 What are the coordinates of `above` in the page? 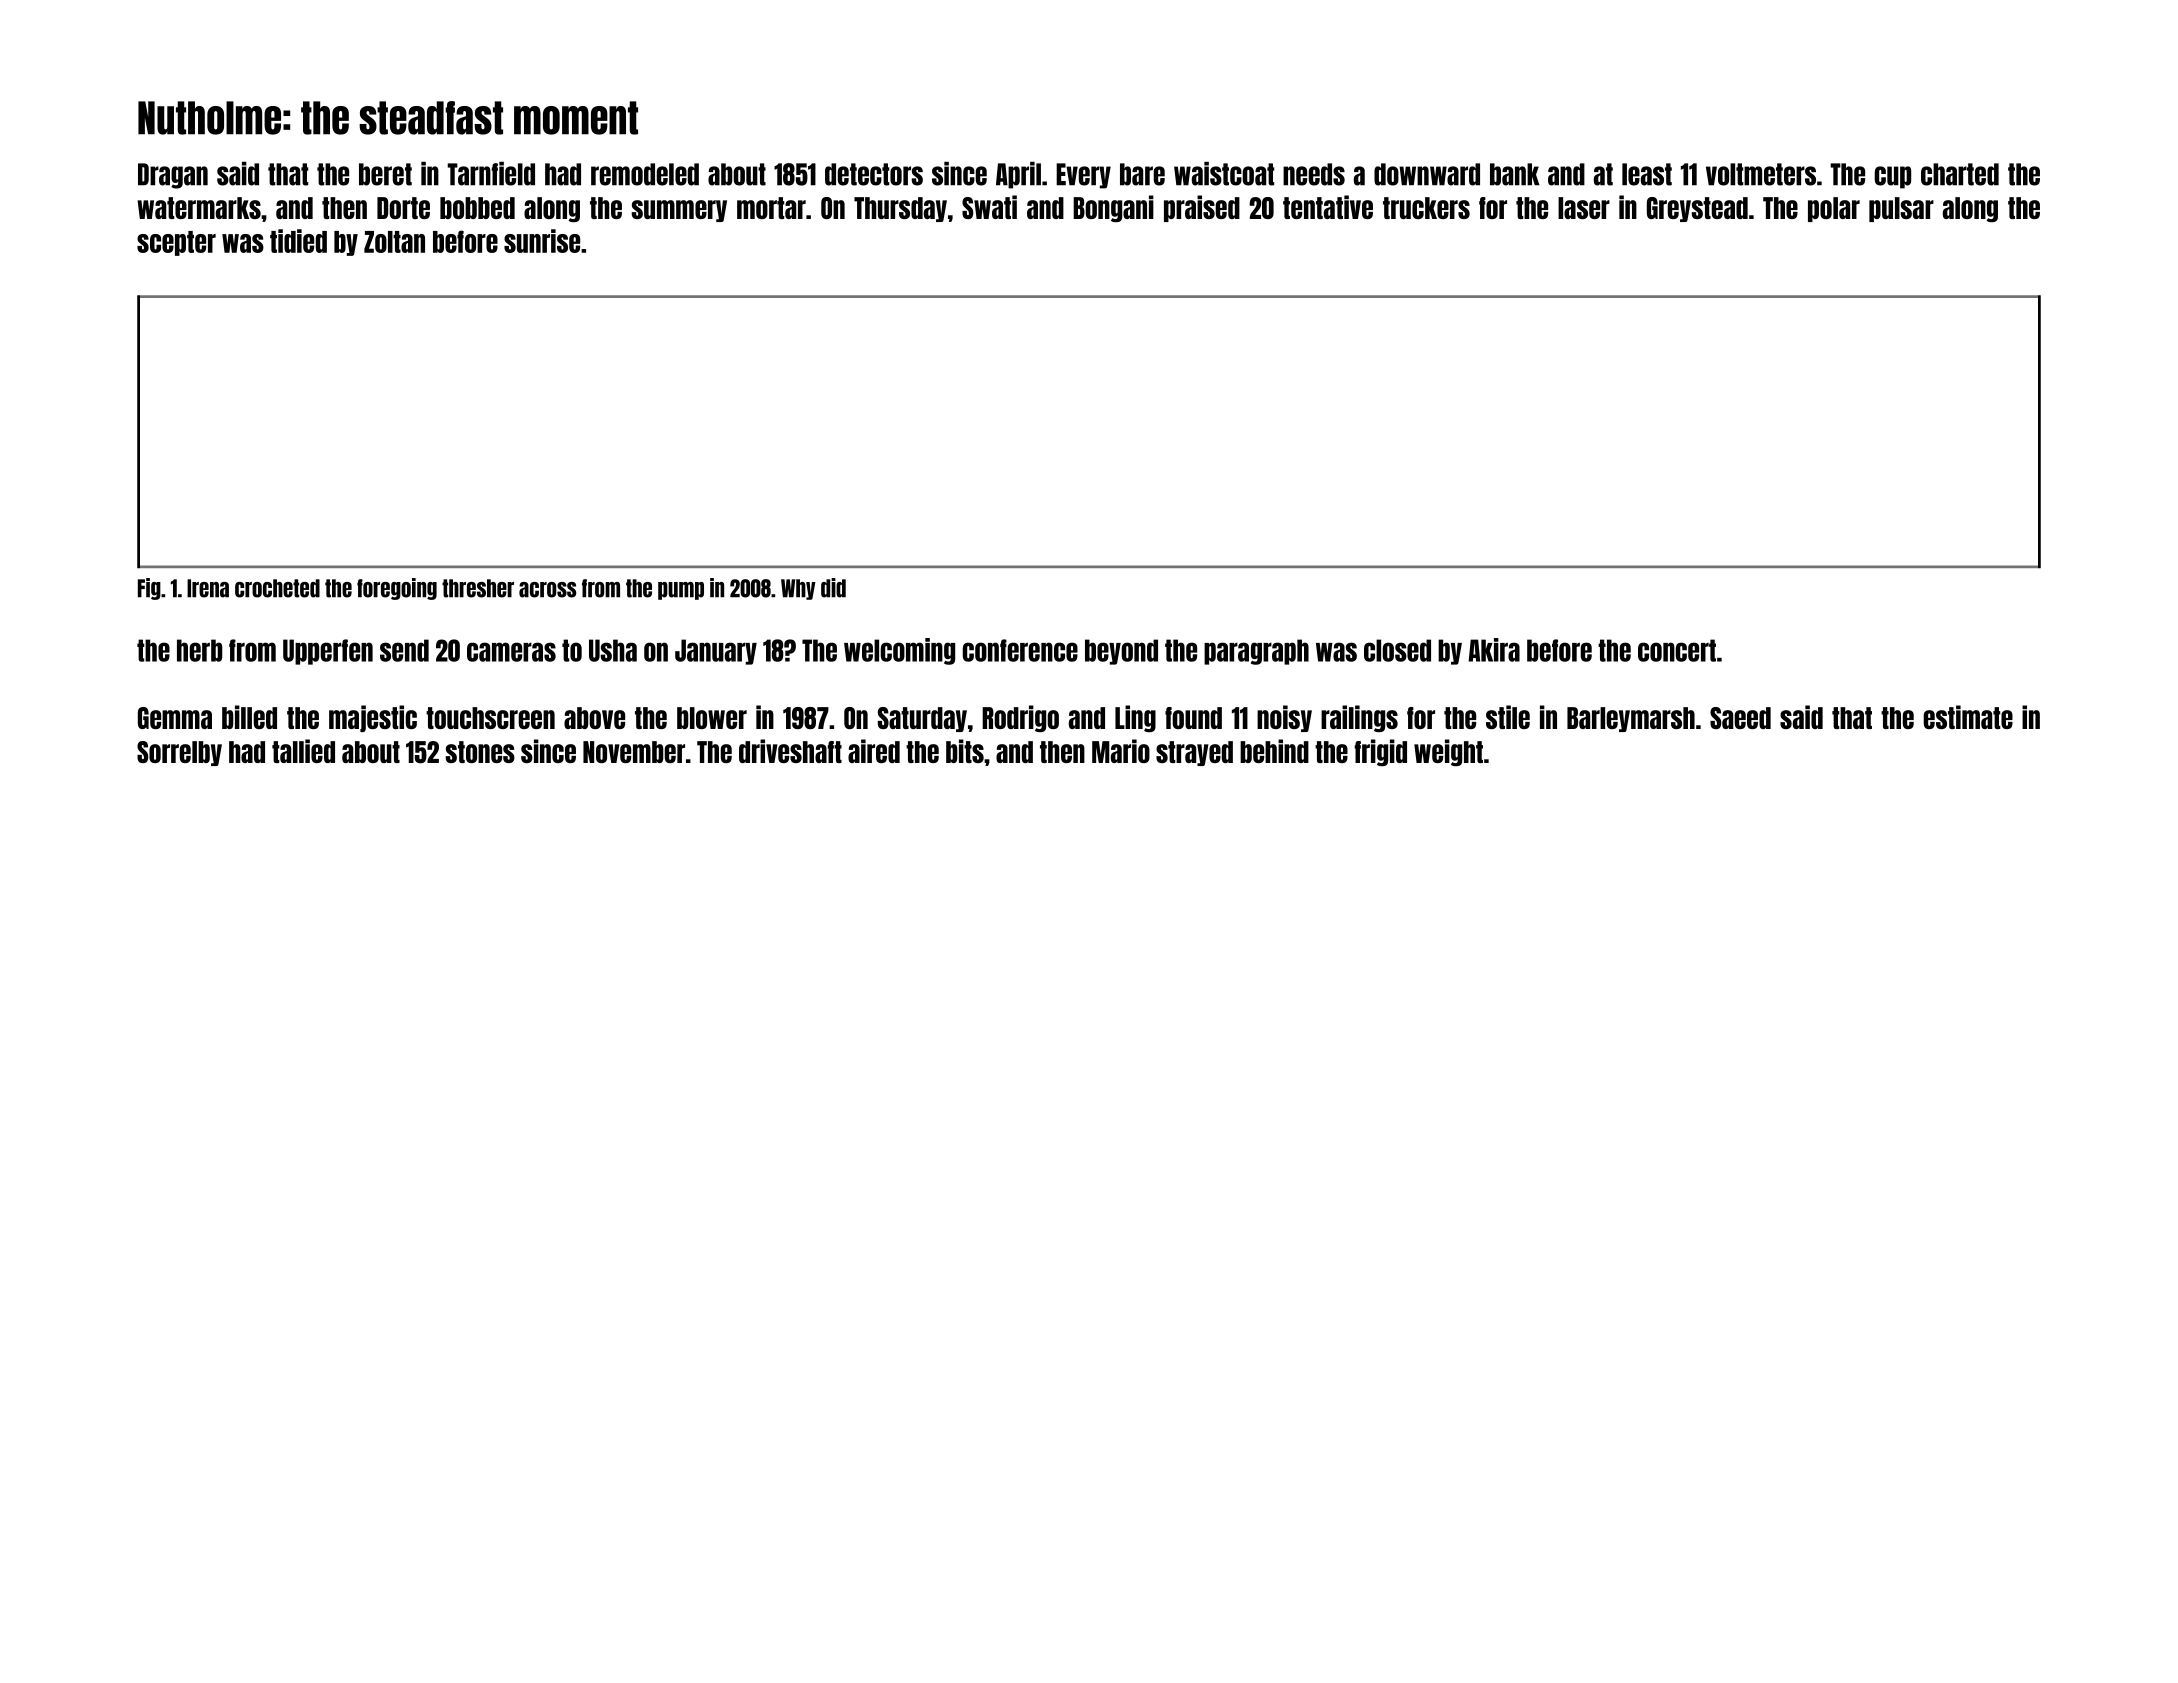 It's located at (594, 718).
